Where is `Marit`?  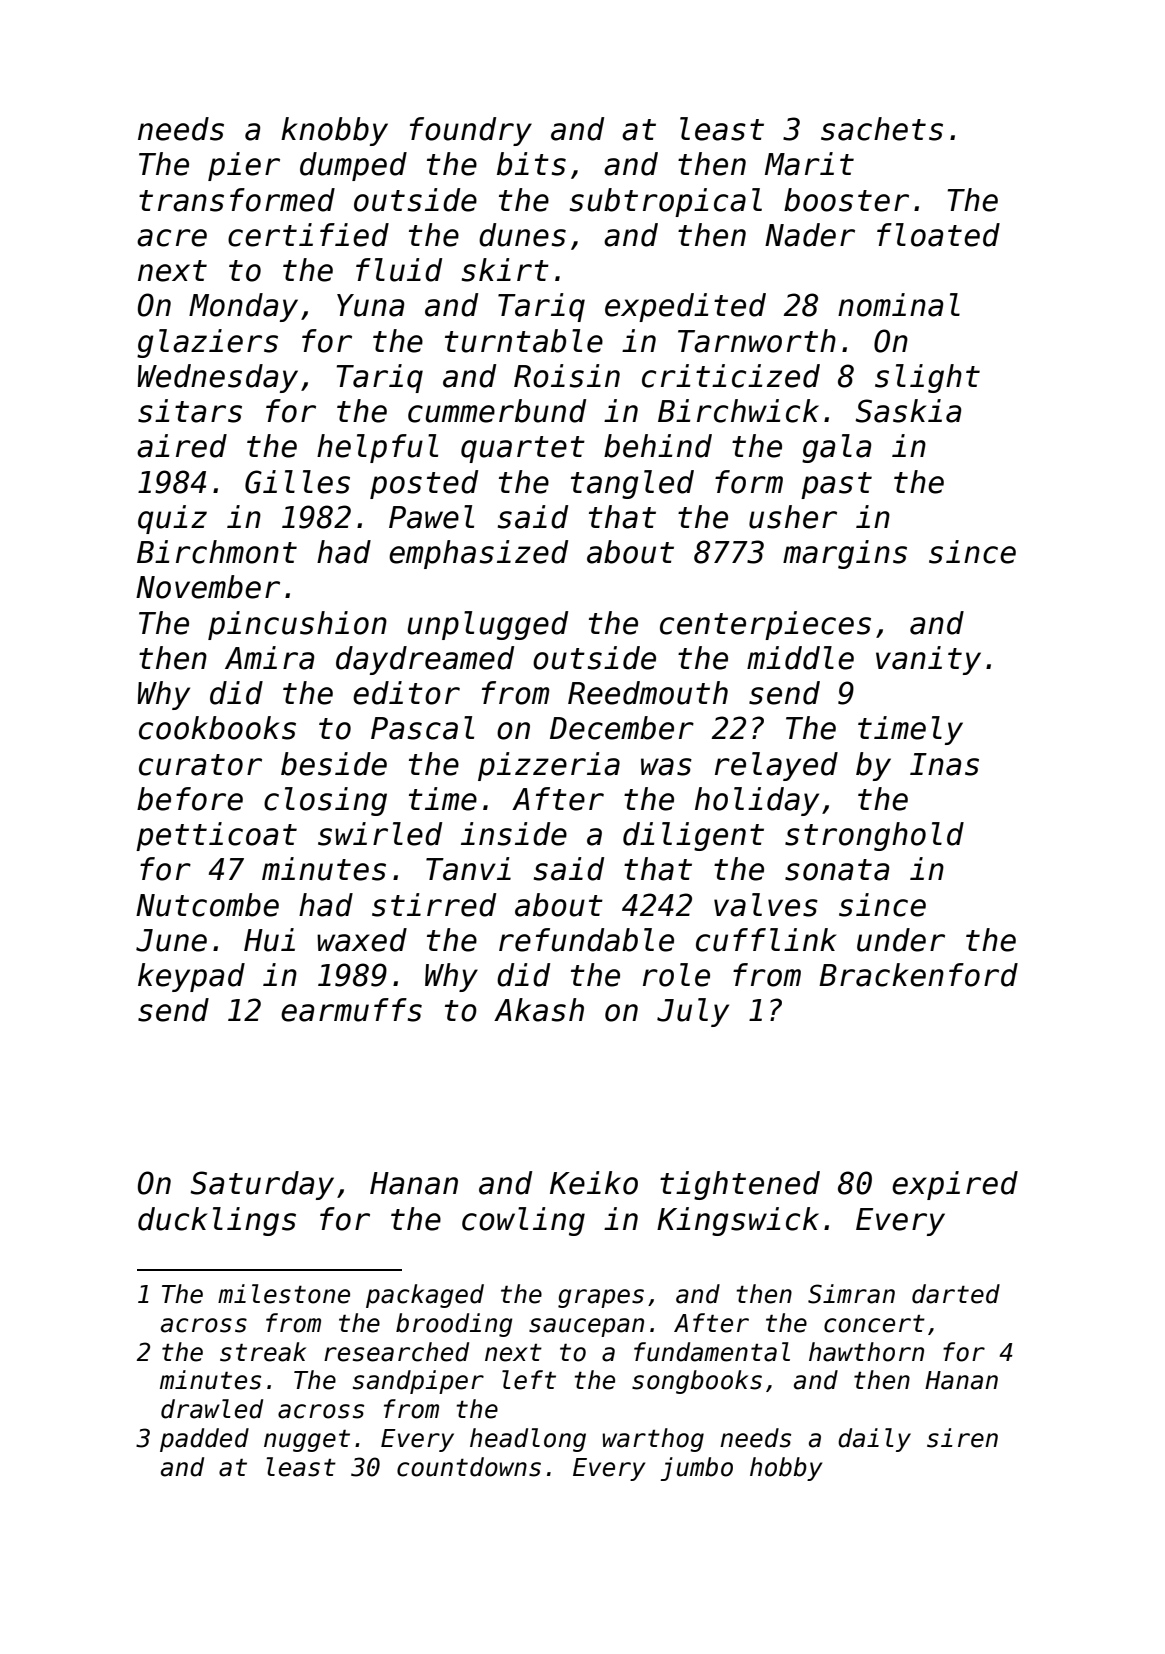
Marit is located at coordinates (809, 164).
